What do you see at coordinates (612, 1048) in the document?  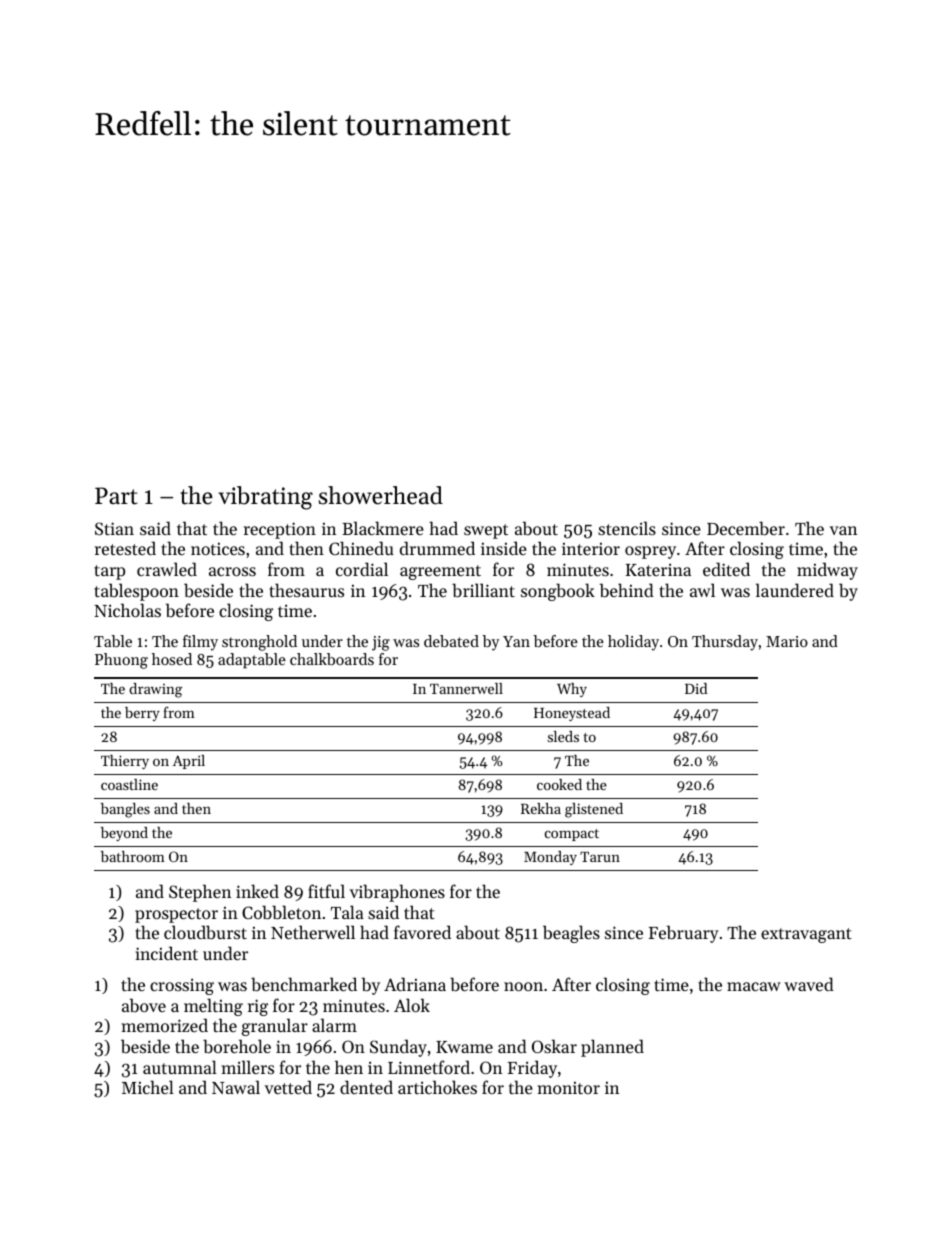 I see `planned` at bounding box center [612, 1048].
